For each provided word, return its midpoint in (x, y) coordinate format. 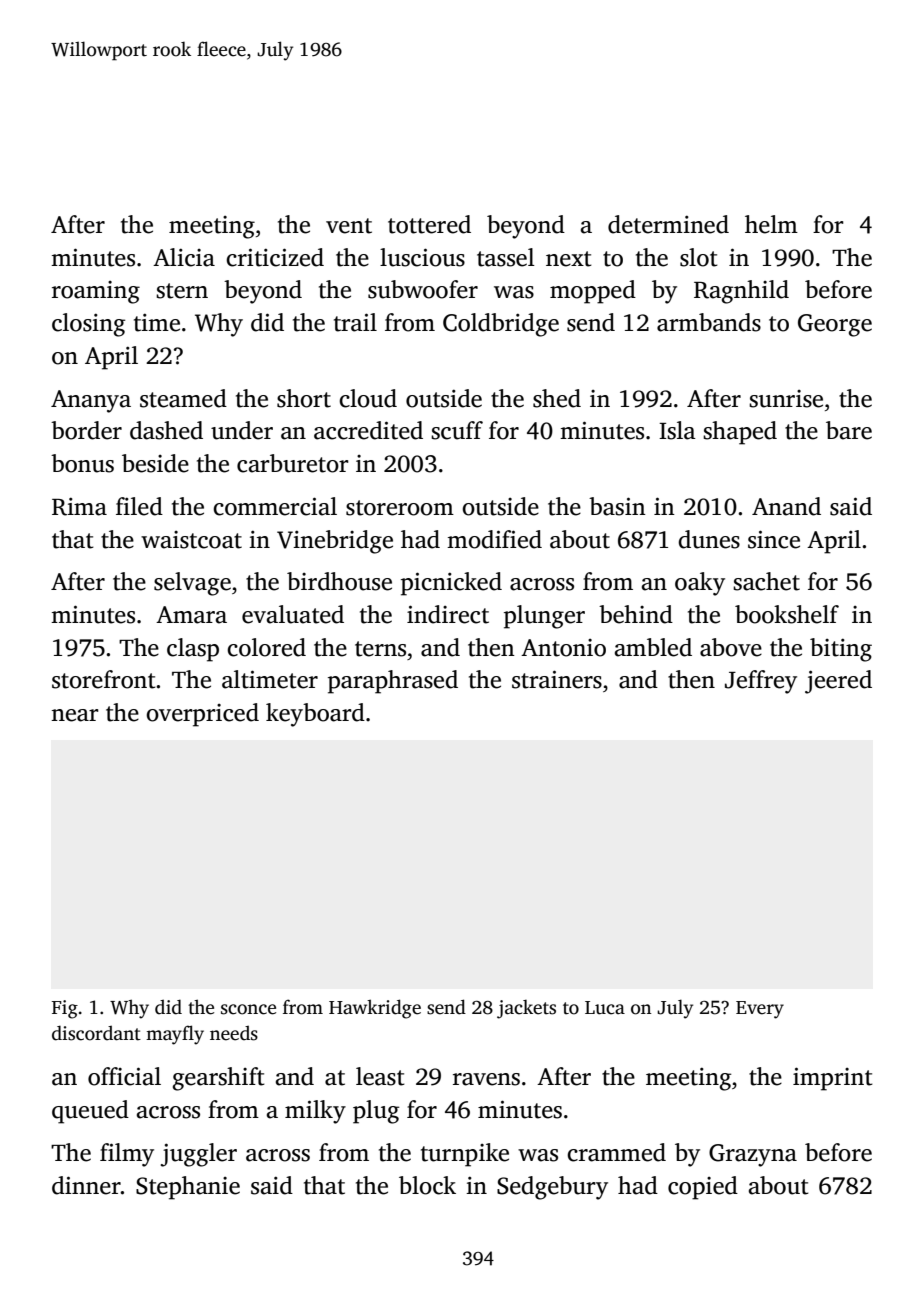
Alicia (184, 257)
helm (771, 224)
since (774, 539)
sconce (248, 1009)
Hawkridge (375, 1009)
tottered (429, 224)
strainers (557, 679)
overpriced (202, 715)
